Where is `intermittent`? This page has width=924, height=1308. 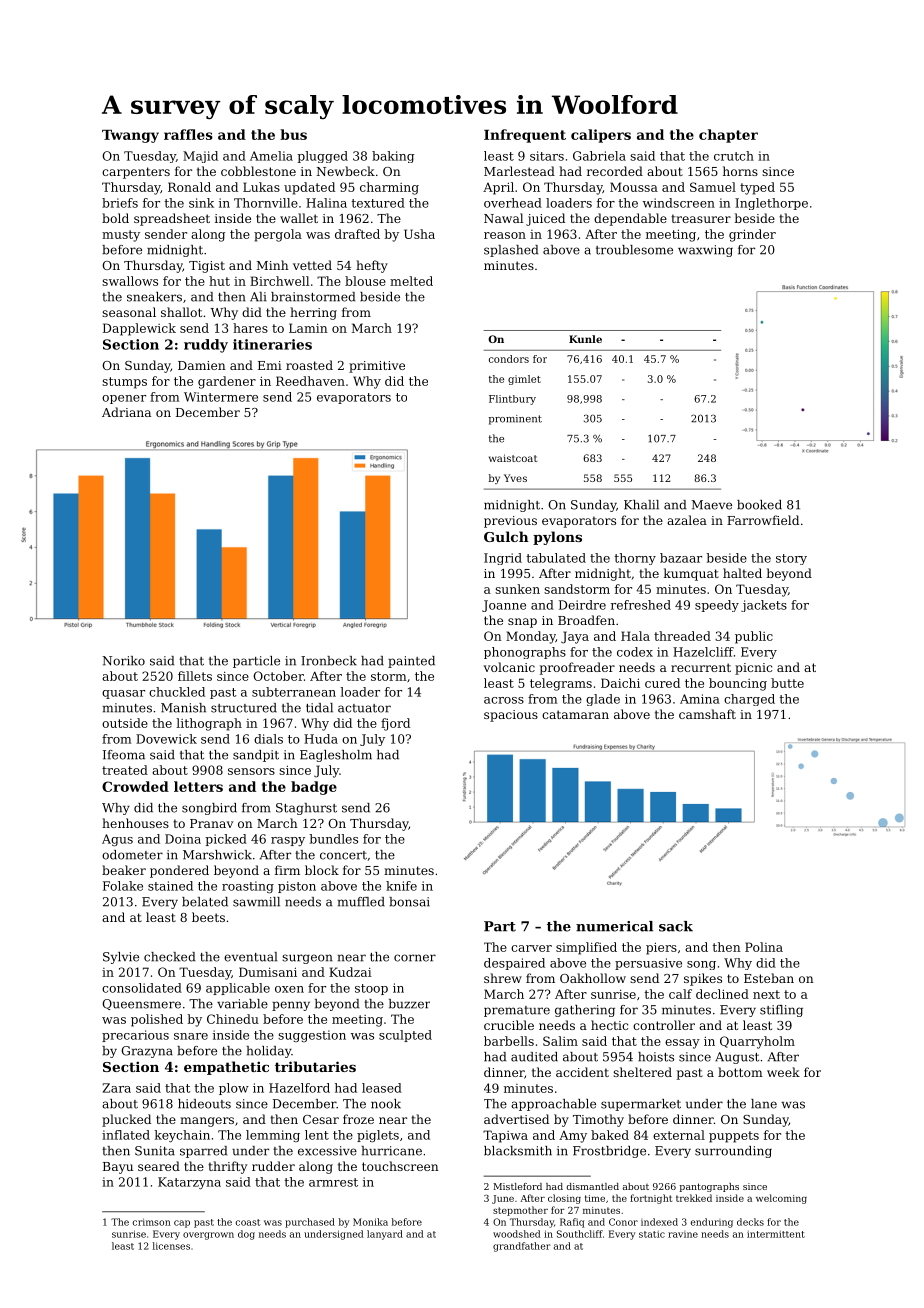 intermittent is located at coordinates (776, 1234).
